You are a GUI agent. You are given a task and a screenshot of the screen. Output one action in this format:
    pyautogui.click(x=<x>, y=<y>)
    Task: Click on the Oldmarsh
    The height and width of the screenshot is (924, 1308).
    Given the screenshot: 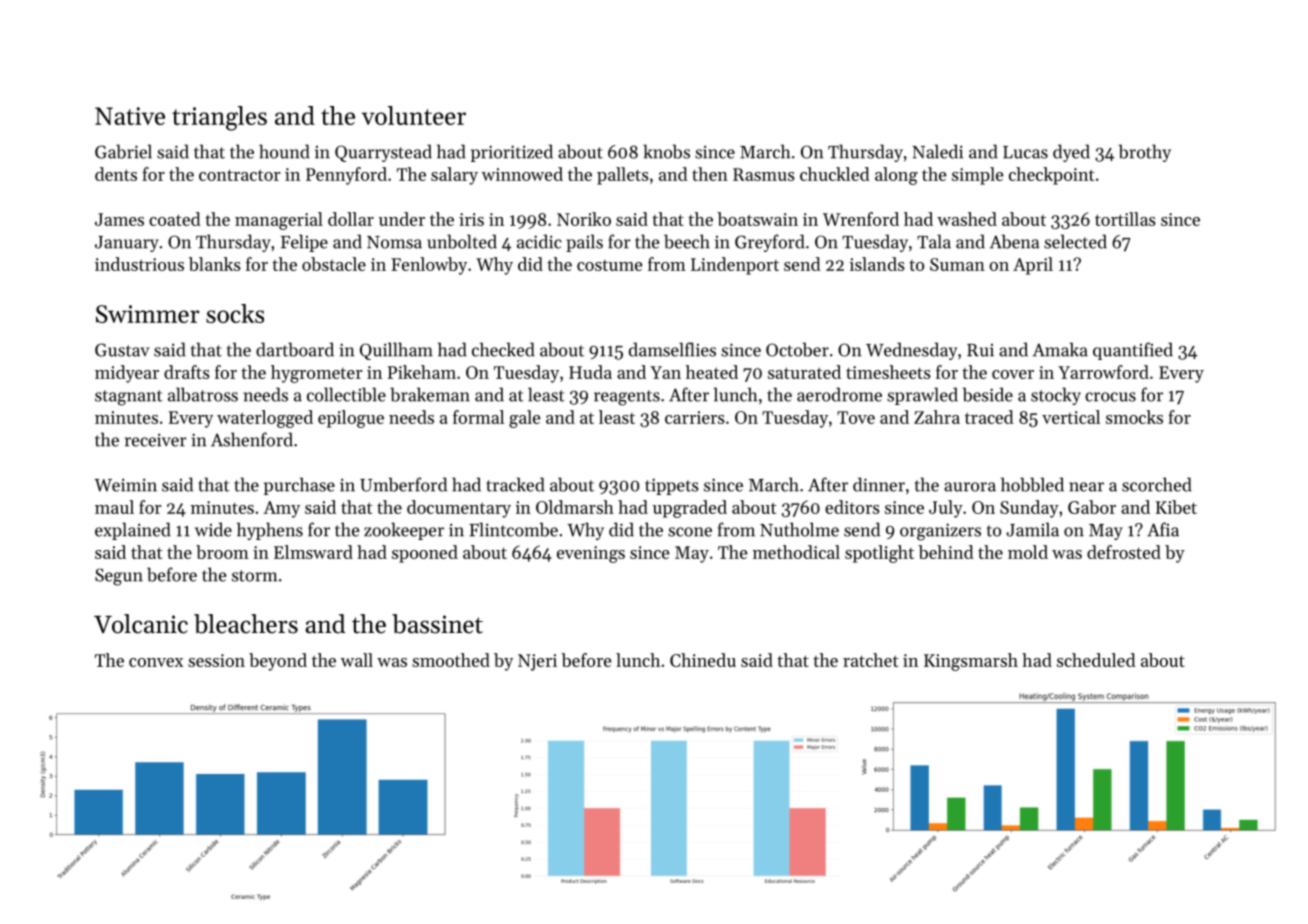 What is the action you would take?
    pyautogui.click(x=575, y=507)
